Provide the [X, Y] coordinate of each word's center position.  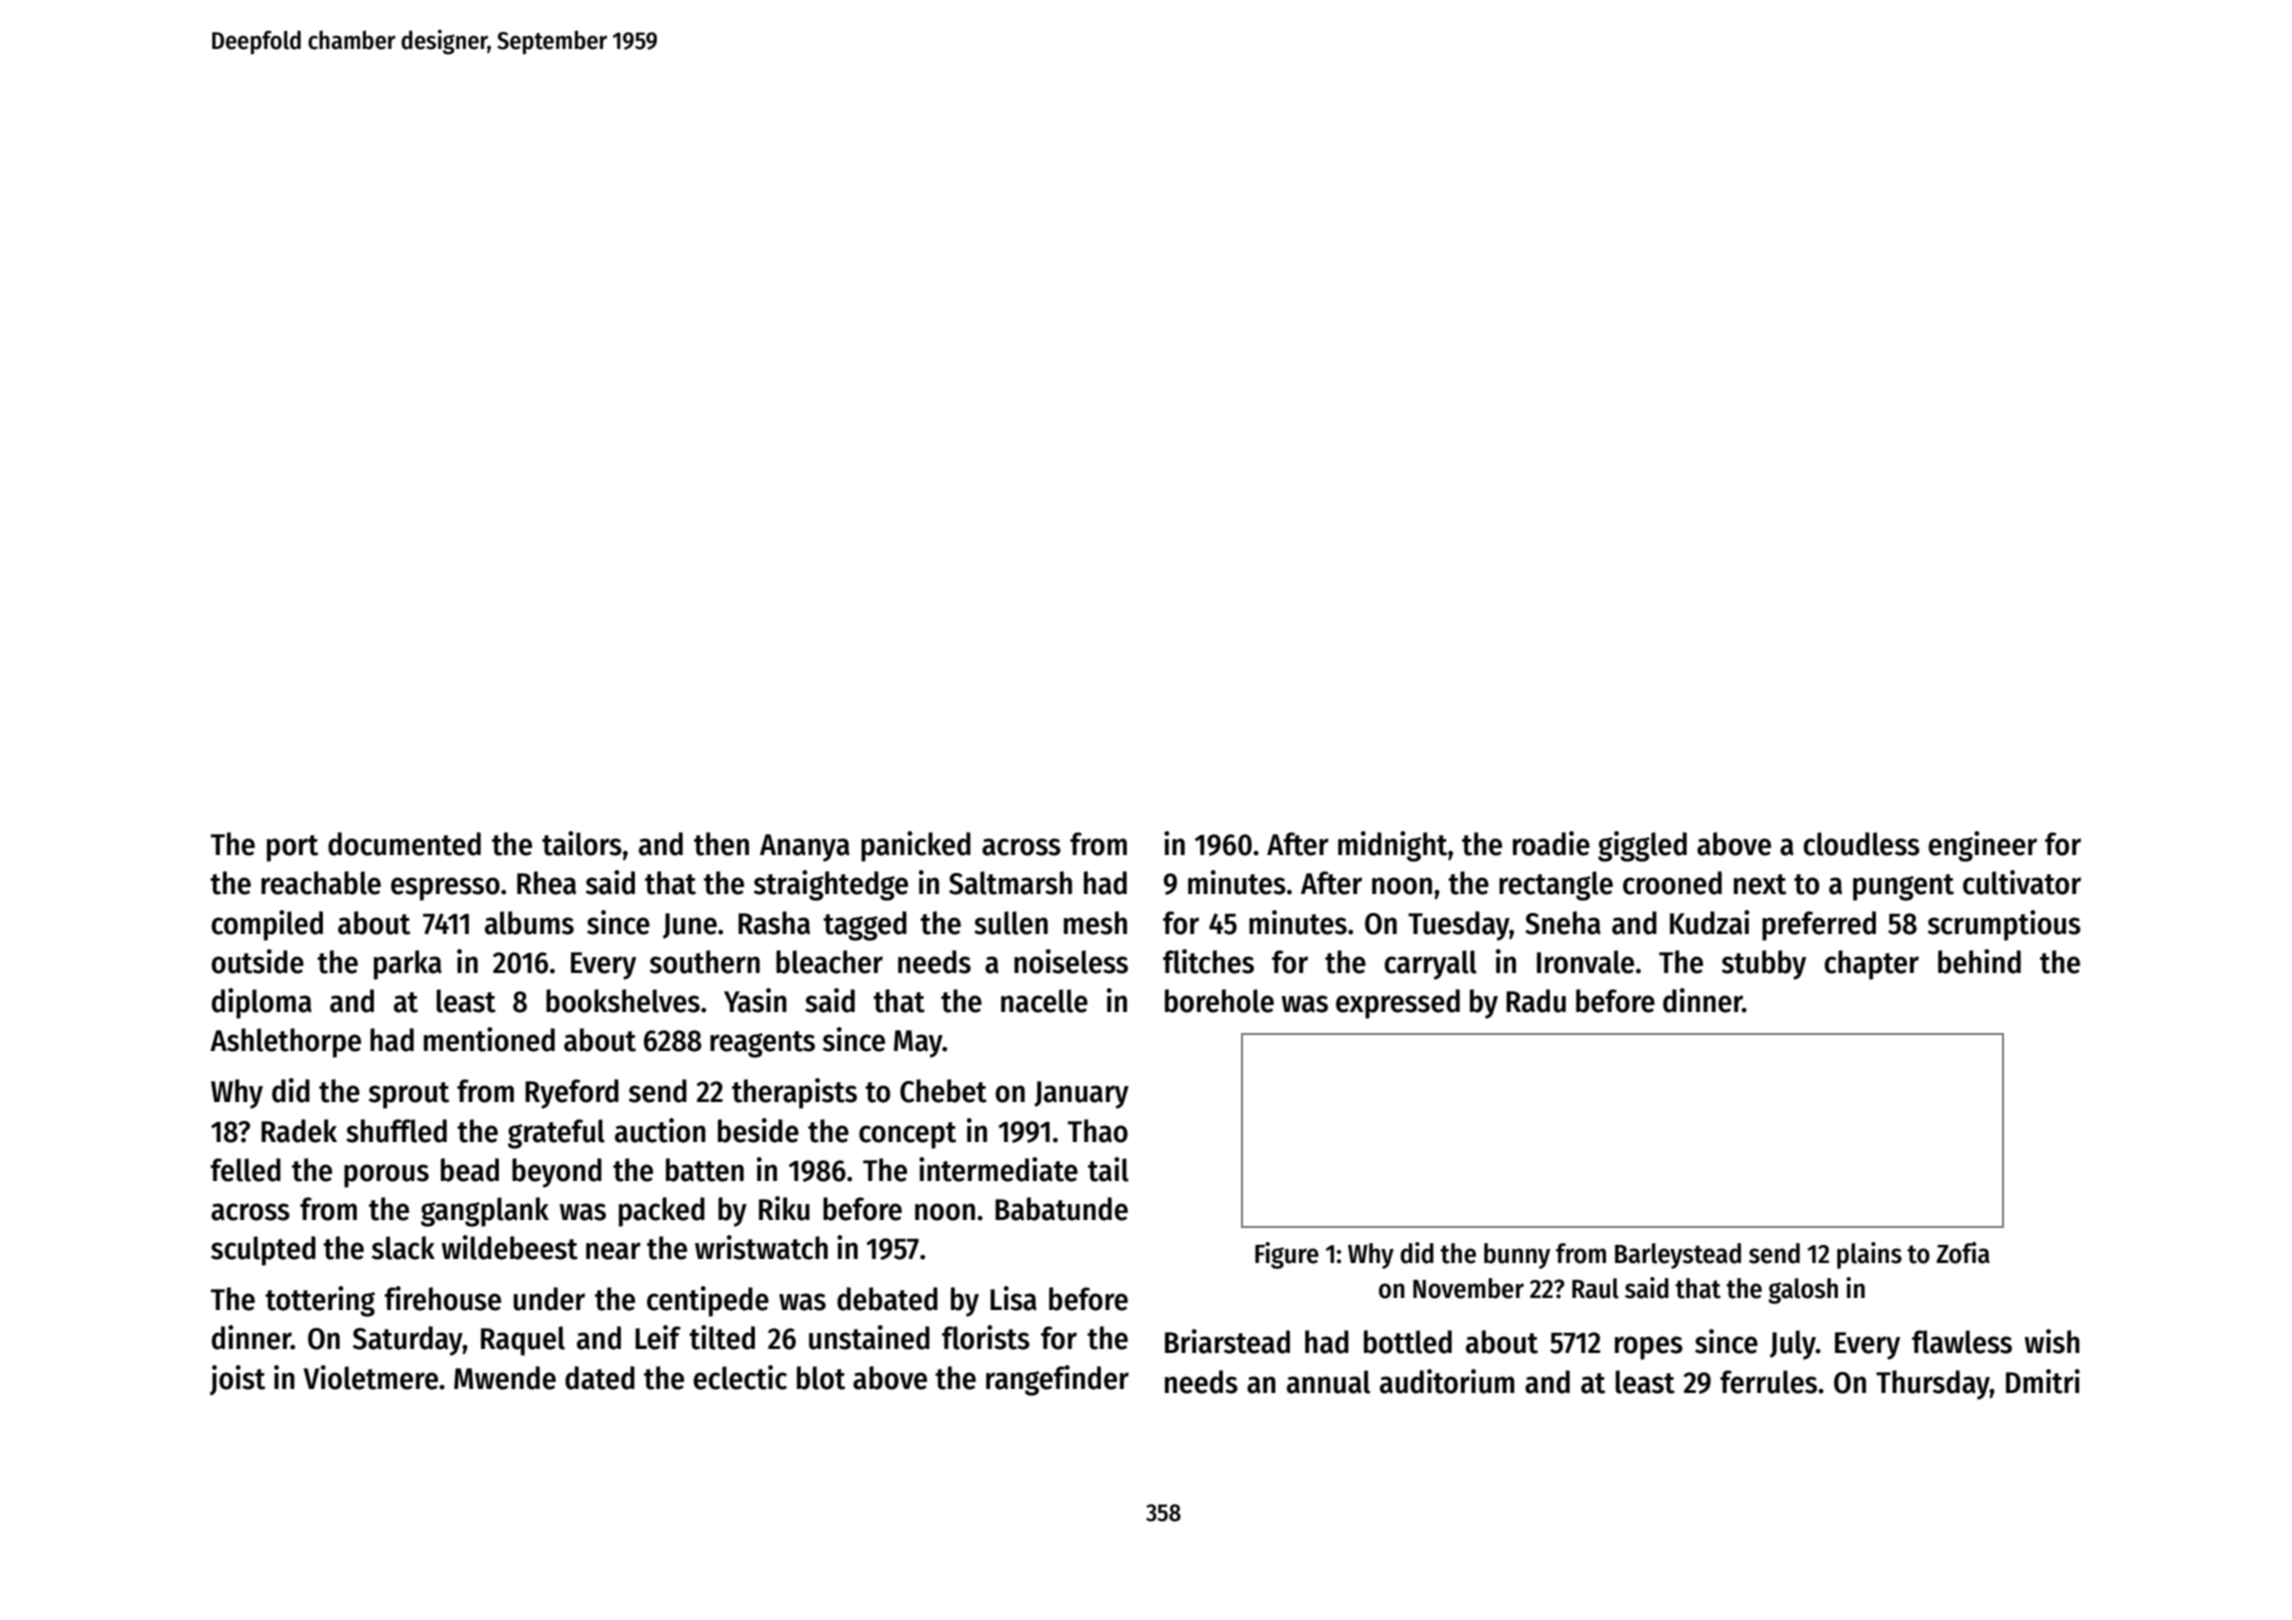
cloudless [1861, 844]
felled [246, 1170]
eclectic [740, 1377]
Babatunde [1061, 1209]
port [292, 848]
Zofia [1963, 1253]
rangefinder [1057, 1380]
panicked [916, 846]
